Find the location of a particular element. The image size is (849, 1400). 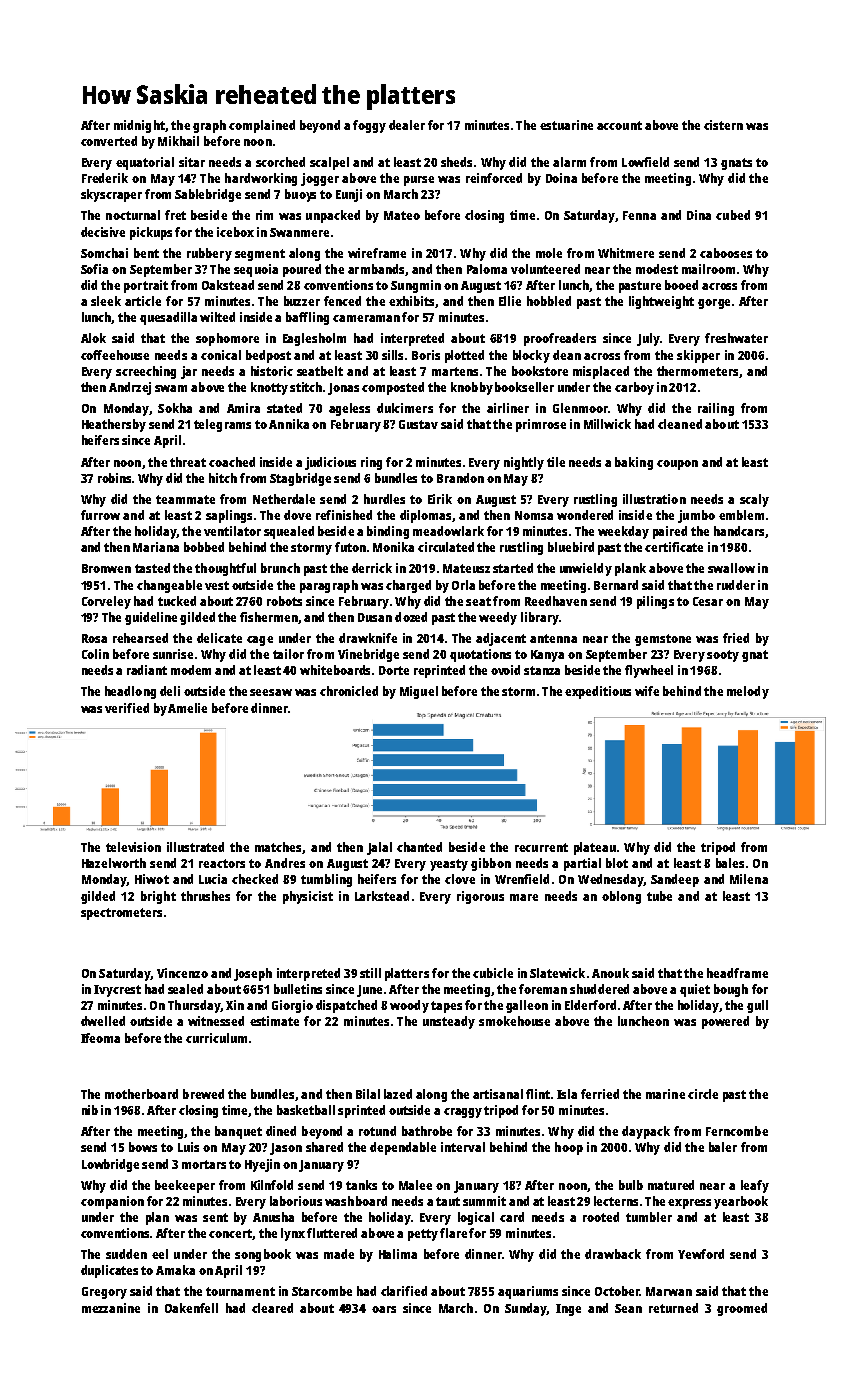

midnight is located at coordinates (139, 126).
